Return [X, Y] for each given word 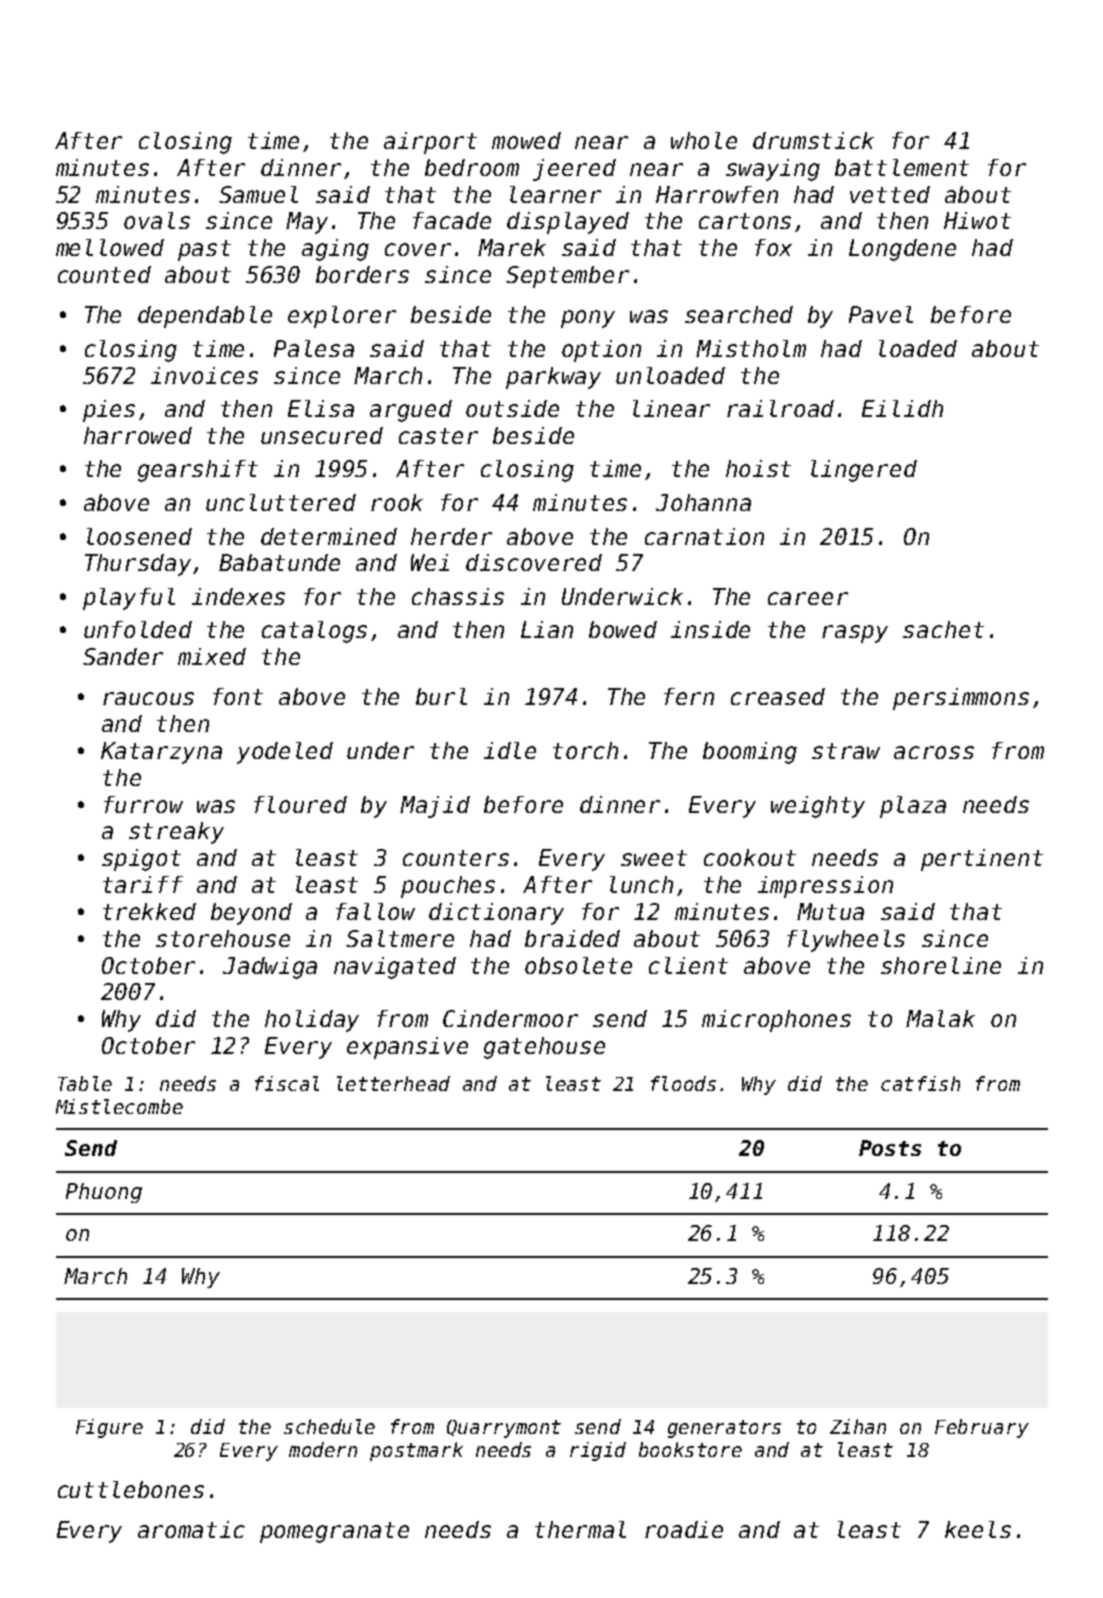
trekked [149, 911]
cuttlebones [131, 1489]
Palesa [314, 348]
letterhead [393, 1083]
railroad [780, 408]
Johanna [703, 502]
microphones [776, 1021]
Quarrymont [504, 1429]
